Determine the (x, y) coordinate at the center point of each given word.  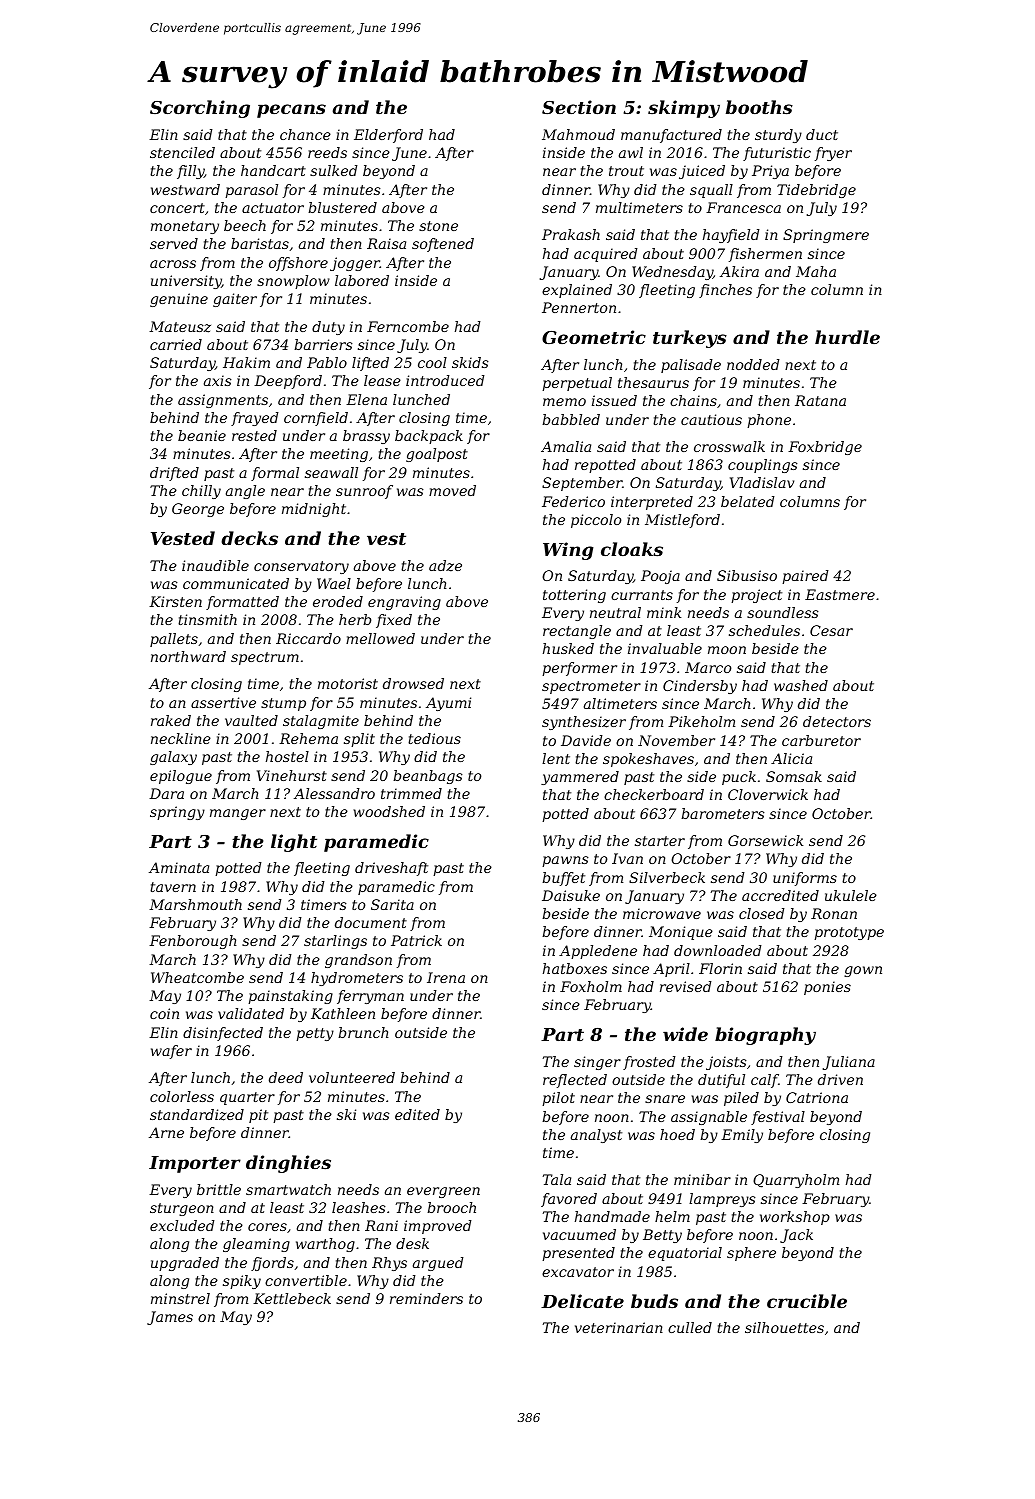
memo (564, 402)
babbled (571, 419)
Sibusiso (747, 575)
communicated (236, 583)
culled (690, 1327)
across (173, 264)
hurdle (847, 337)
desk (412, 1243)
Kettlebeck (292, 1298)
